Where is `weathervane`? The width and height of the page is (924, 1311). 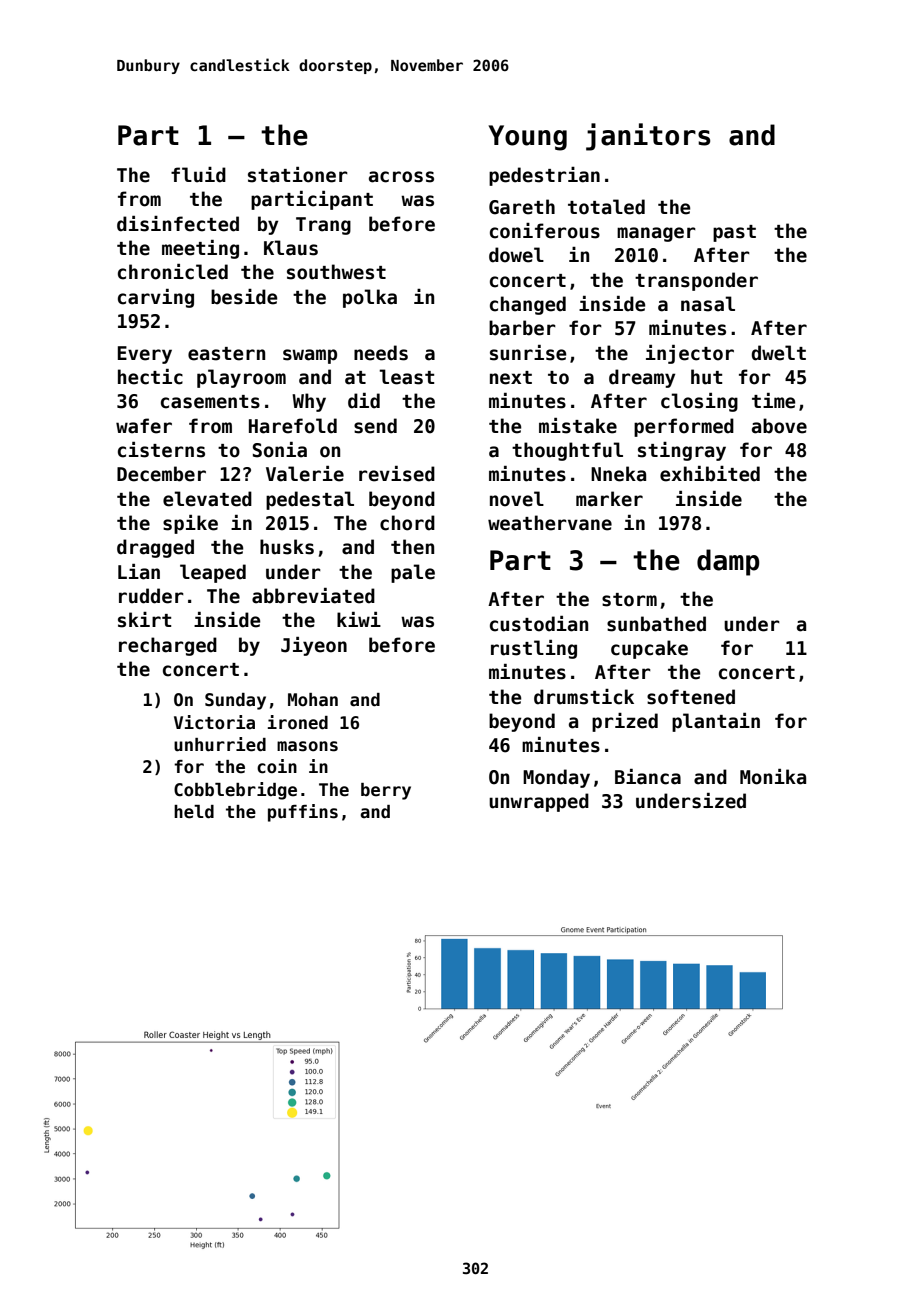
weathervane is located at coordinates (550, 523).
